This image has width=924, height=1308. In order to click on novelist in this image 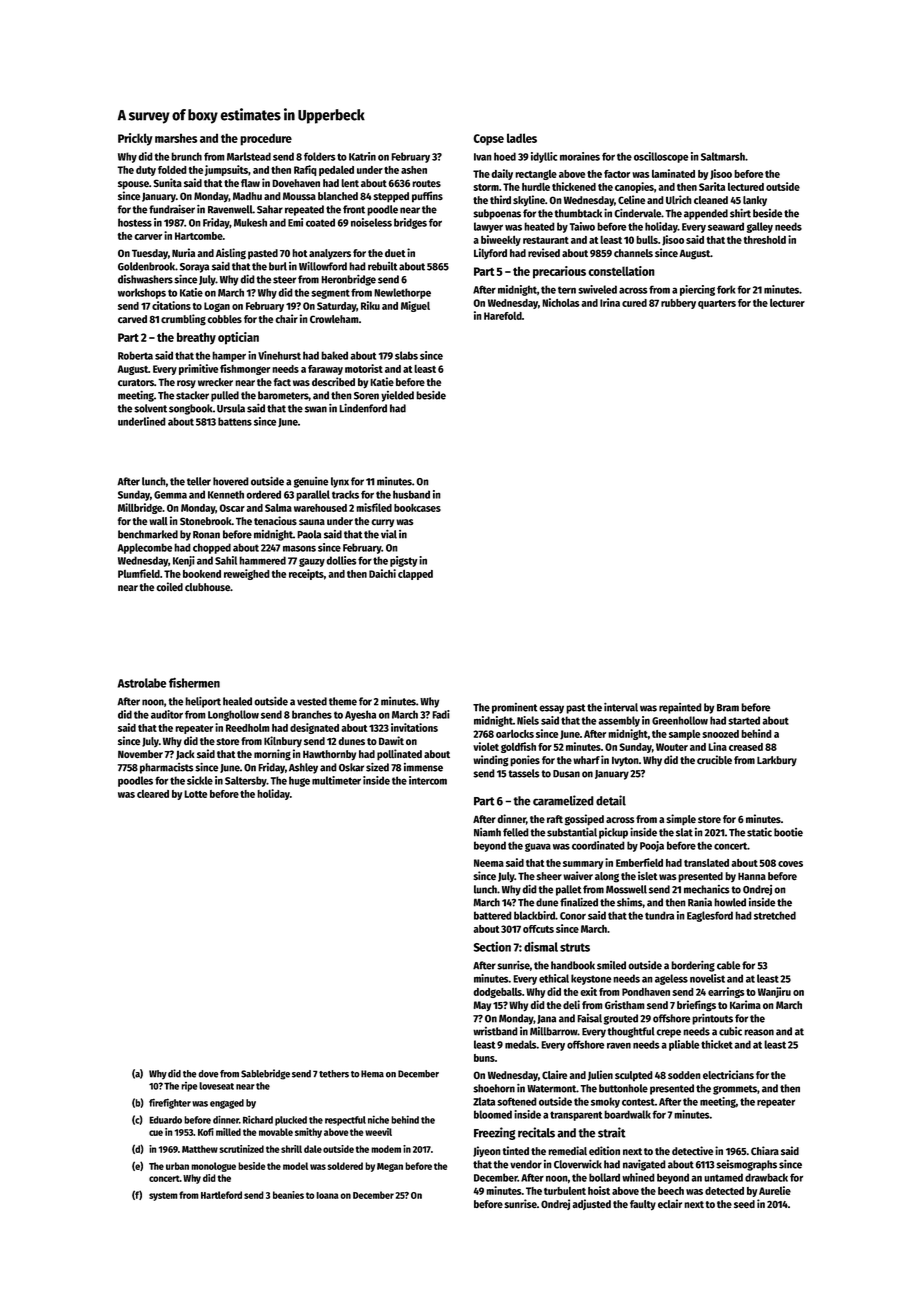, I will do `click(707, 978)`.
